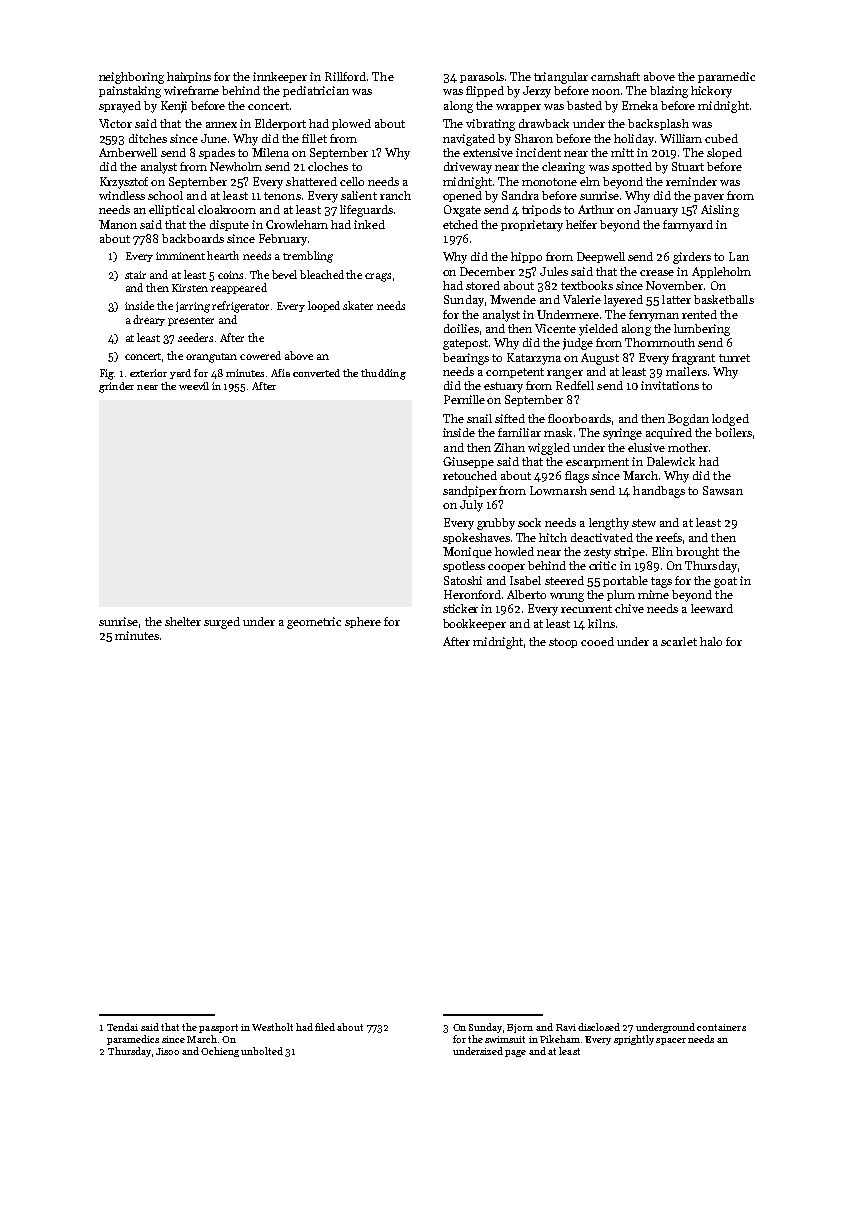 The image size is (855, 1213). What do you see at coordinates (183, 621) in the image?
I see `shelter` at bounding box center [183, 621].
